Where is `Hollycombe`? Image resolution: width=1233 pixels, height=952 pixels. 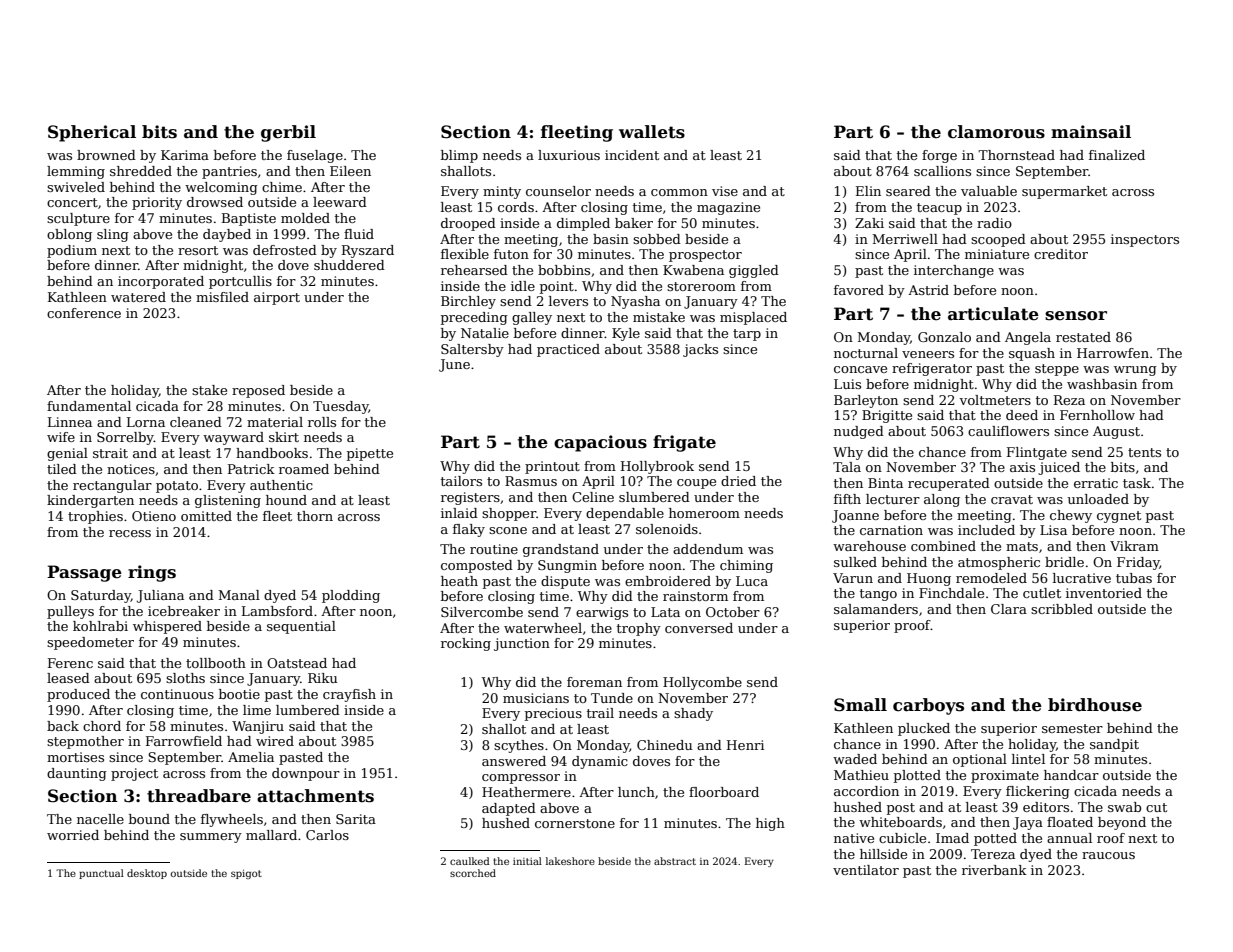 Hollycombe is located at coordinates (702, 683).
